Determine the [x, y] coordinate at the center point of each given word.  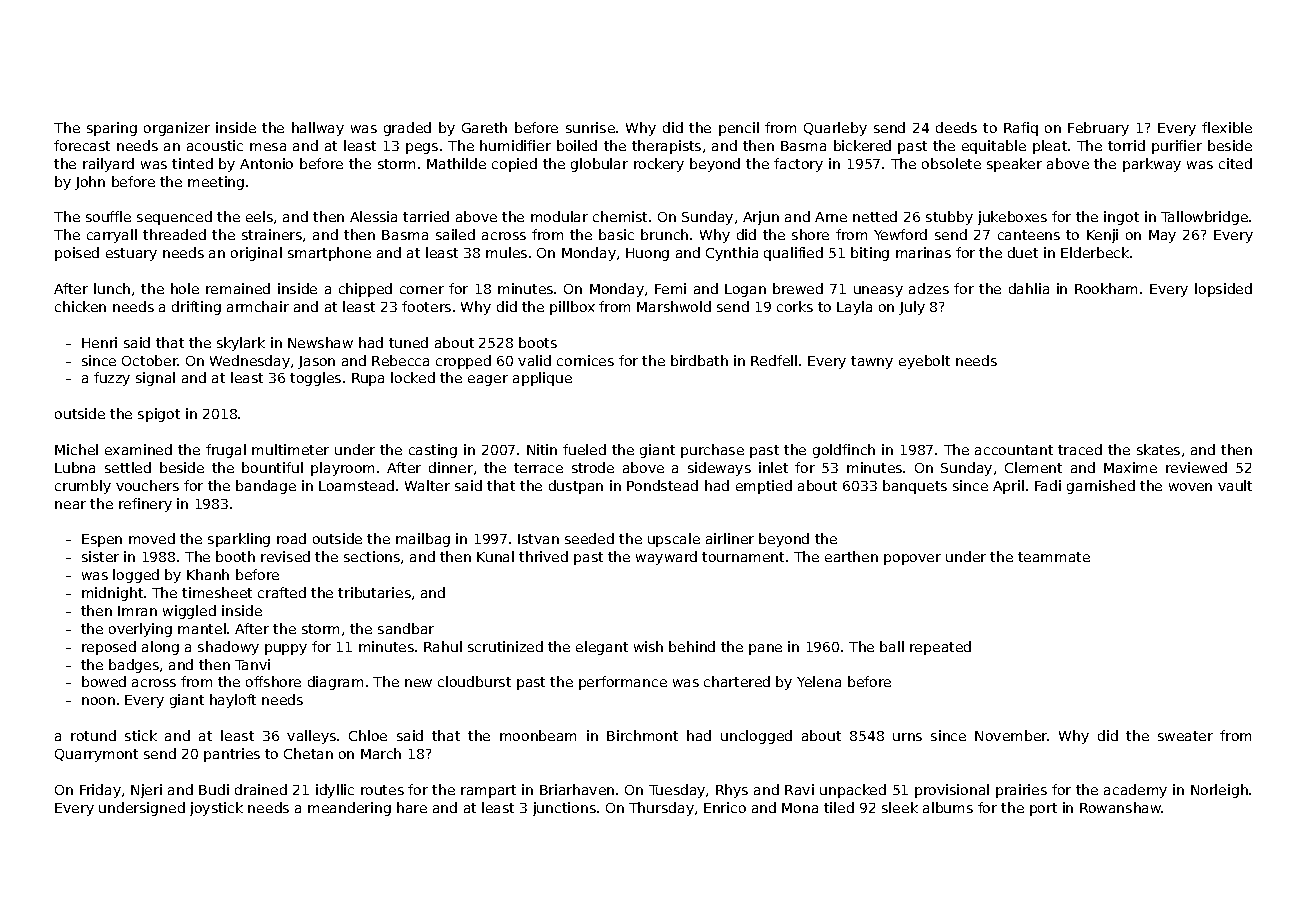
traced [1080, 449]
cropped [463, 362]
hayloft [233, 701]
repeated [940, 648]
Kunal [495, 556]
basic [616, 234]
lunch [112, 288]
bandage [266, 487]
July [912, 308]
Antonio [266, 163]
